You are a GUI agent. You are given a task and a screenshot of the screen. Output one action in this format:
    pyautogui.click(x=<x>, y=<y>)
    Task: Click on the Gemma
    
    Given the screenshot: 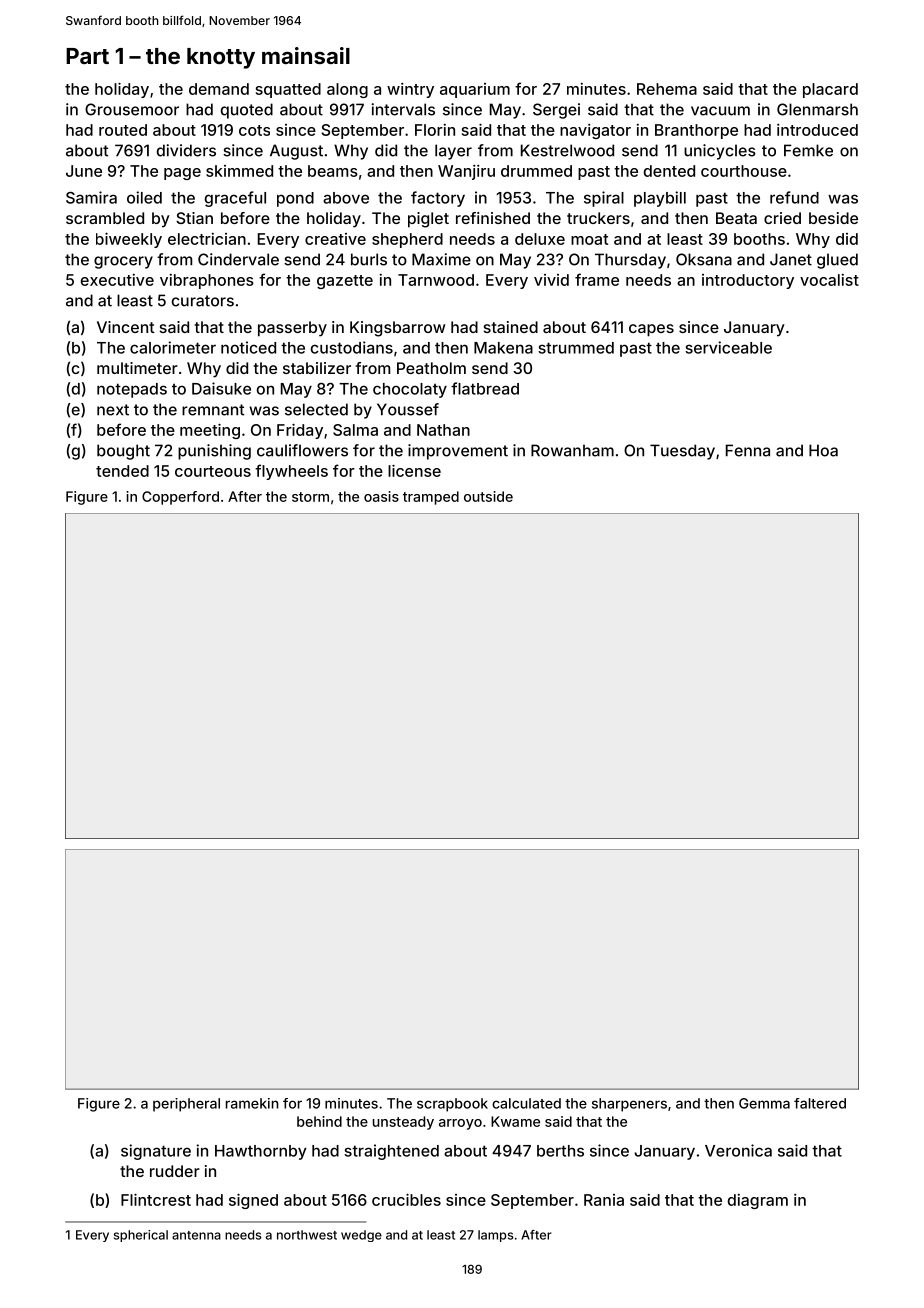 What is the action you would take?
    pyautogui.click(x=764, y=1103)
